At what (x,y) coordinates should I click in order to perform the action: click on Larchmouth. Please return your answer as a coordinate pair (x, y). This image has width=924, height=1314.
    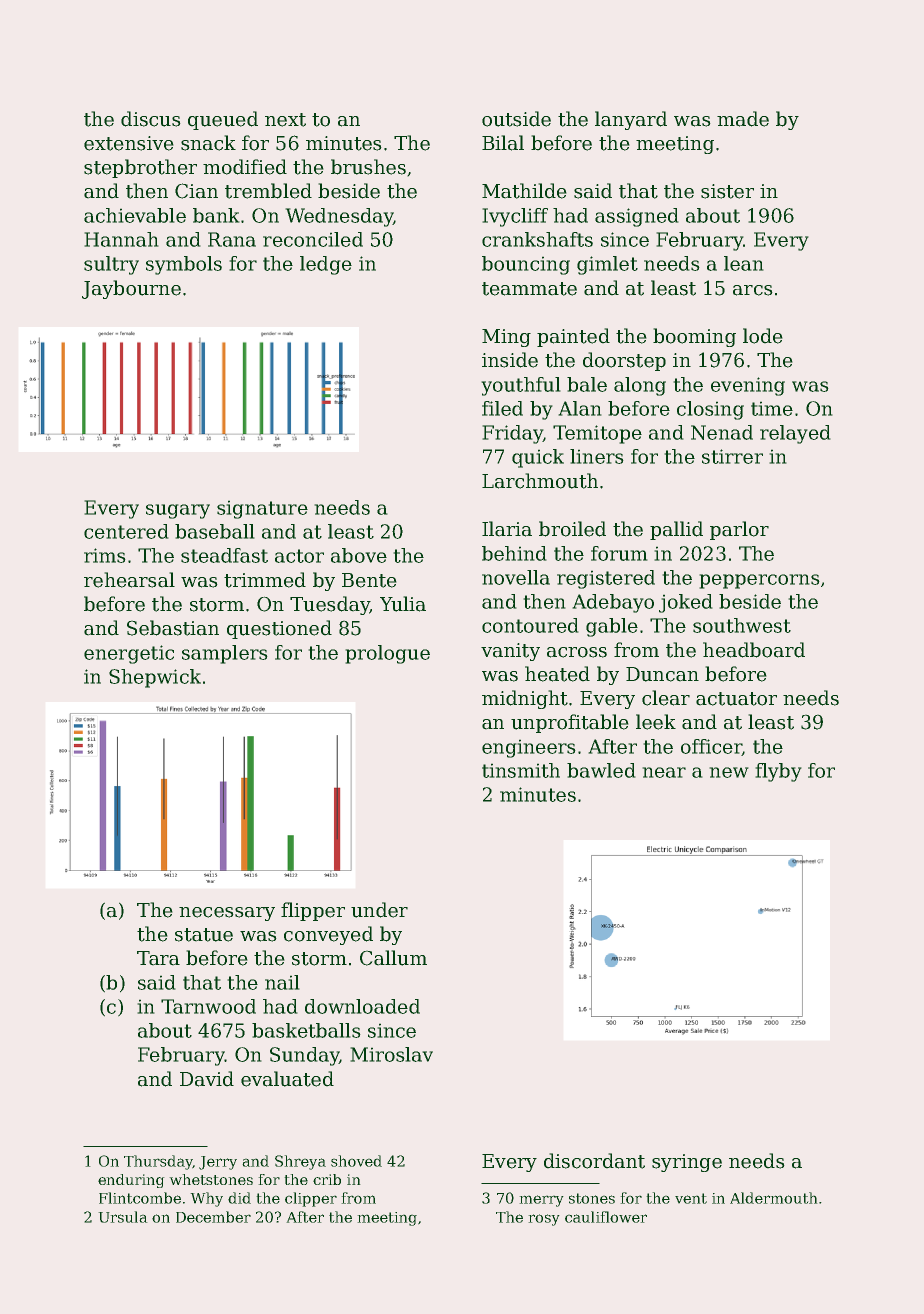
    Looking at the image, I should click on (540, 481).
